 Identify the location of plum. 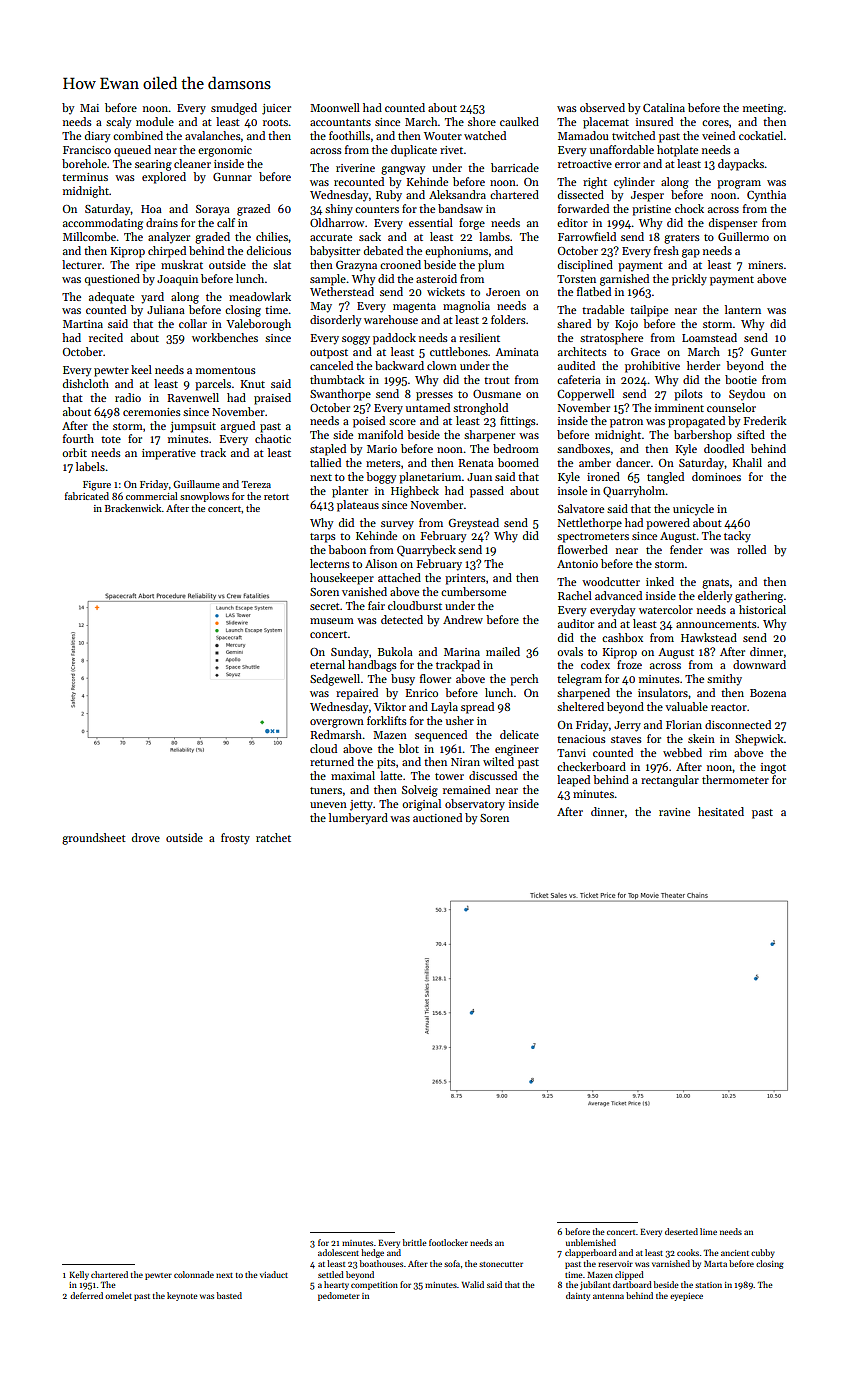
(491, 266).
